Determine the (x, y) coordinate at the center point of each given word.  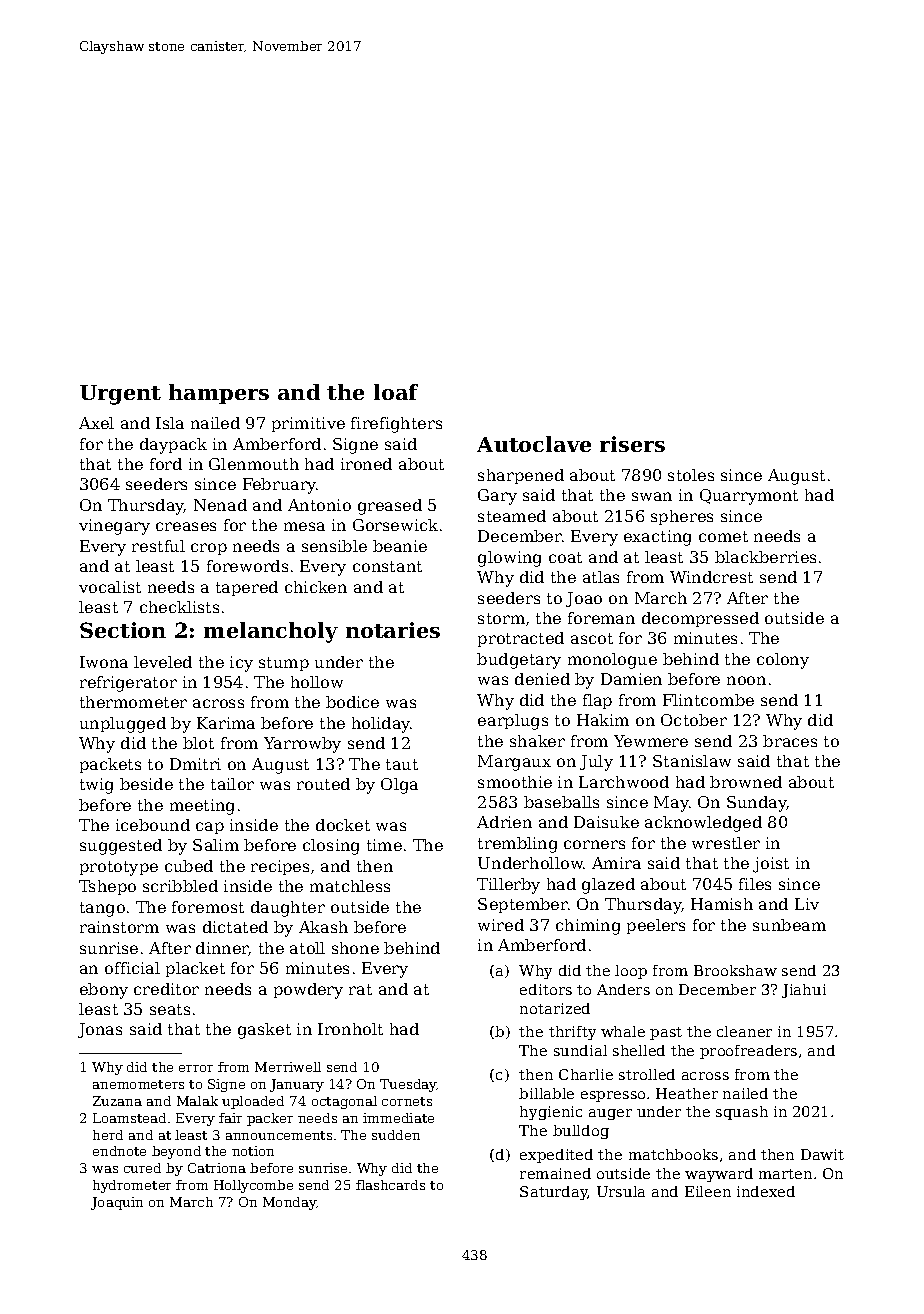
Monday (289, 1203)
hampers (219, 394)
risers (632, 444)
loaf (396, 392)
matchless (350, 886)
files (755, 884)
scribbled (180, 886)
